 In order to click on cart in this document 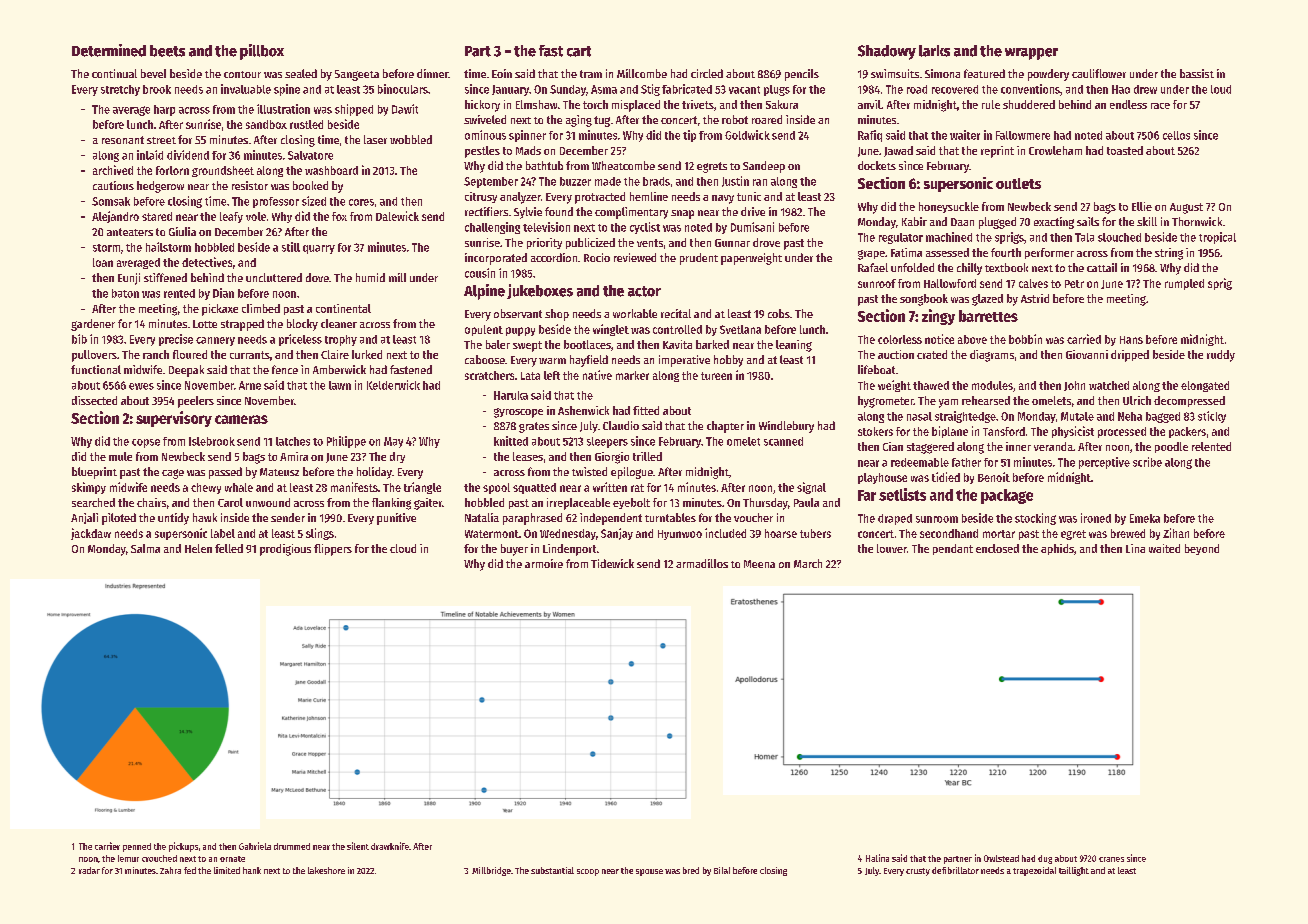, I will do `click(579, 51)`.
